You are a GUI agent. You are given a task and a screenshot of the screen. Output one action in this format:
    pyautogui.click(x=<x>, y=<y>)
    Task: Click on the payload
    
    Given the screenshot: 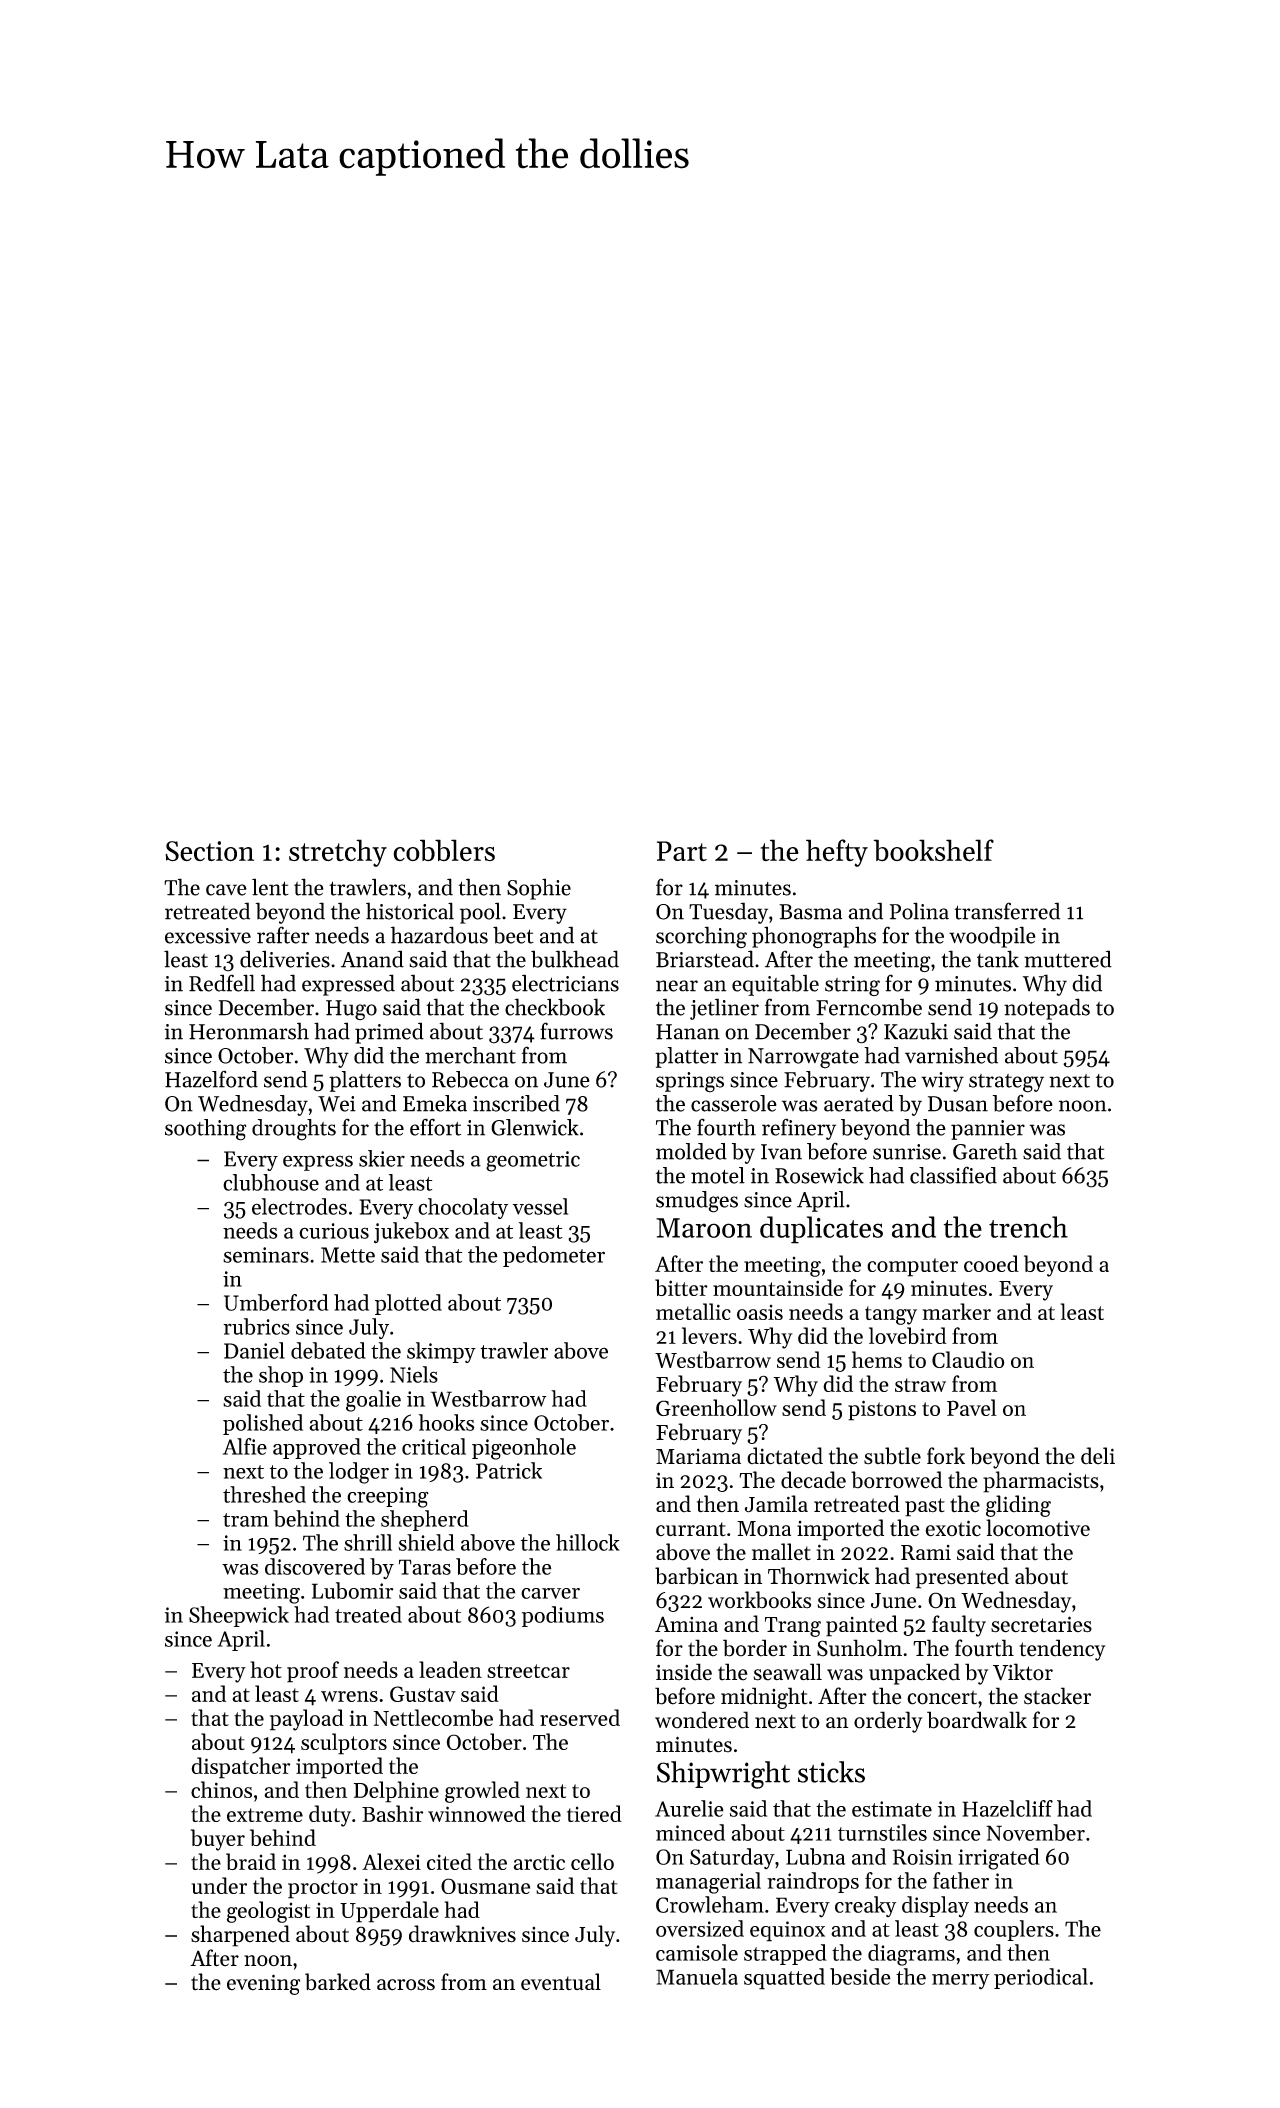 What is the action you would take?
    pyautogui.click(x=307, y=1720)
